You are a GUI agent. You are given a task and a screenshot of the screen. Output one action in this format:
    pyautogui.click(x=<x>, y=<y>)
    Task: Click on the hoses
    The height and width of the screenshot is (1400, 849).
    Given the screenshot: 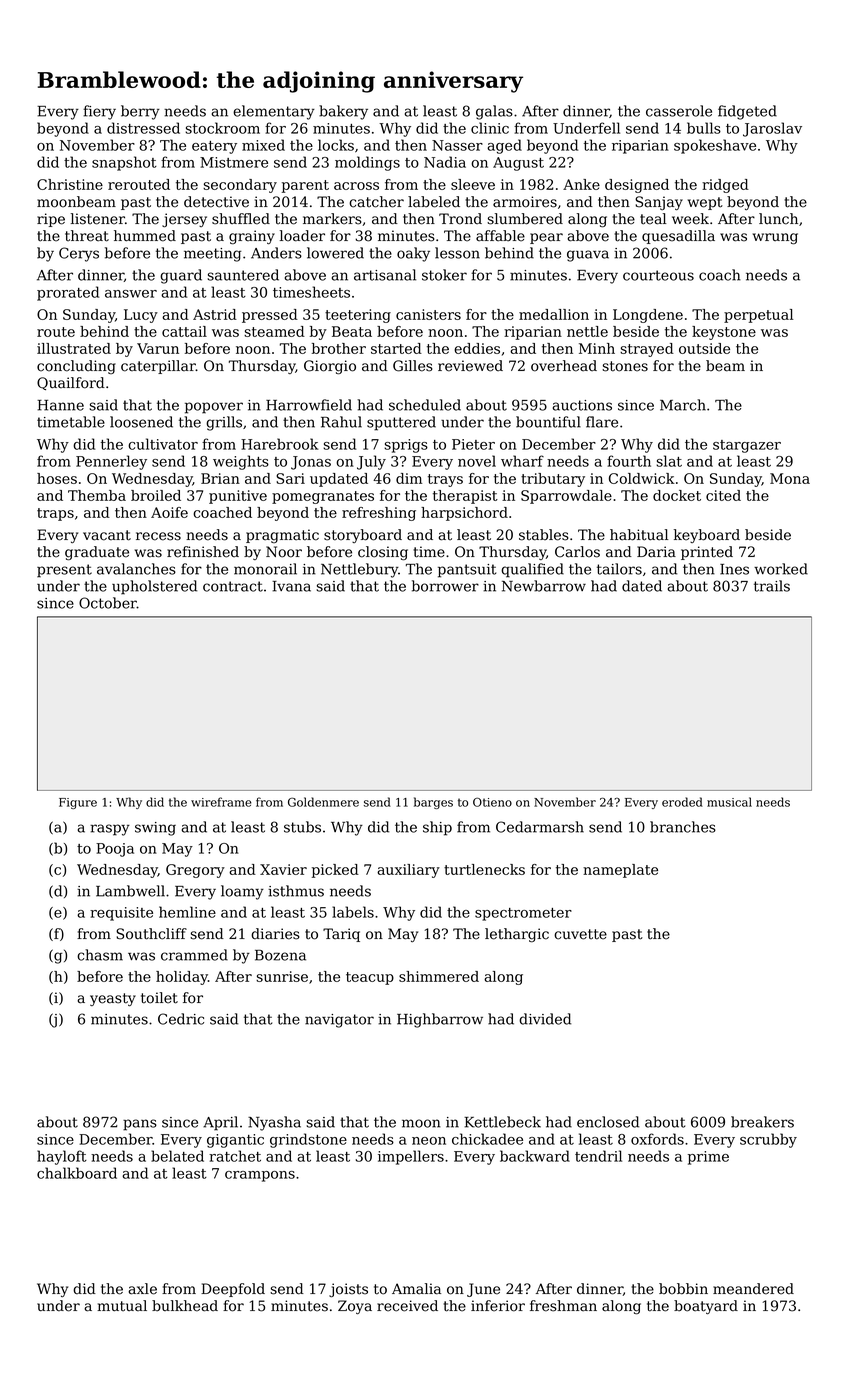 What is the action you would take?
    pyautogui.click(x=57, y=478)
